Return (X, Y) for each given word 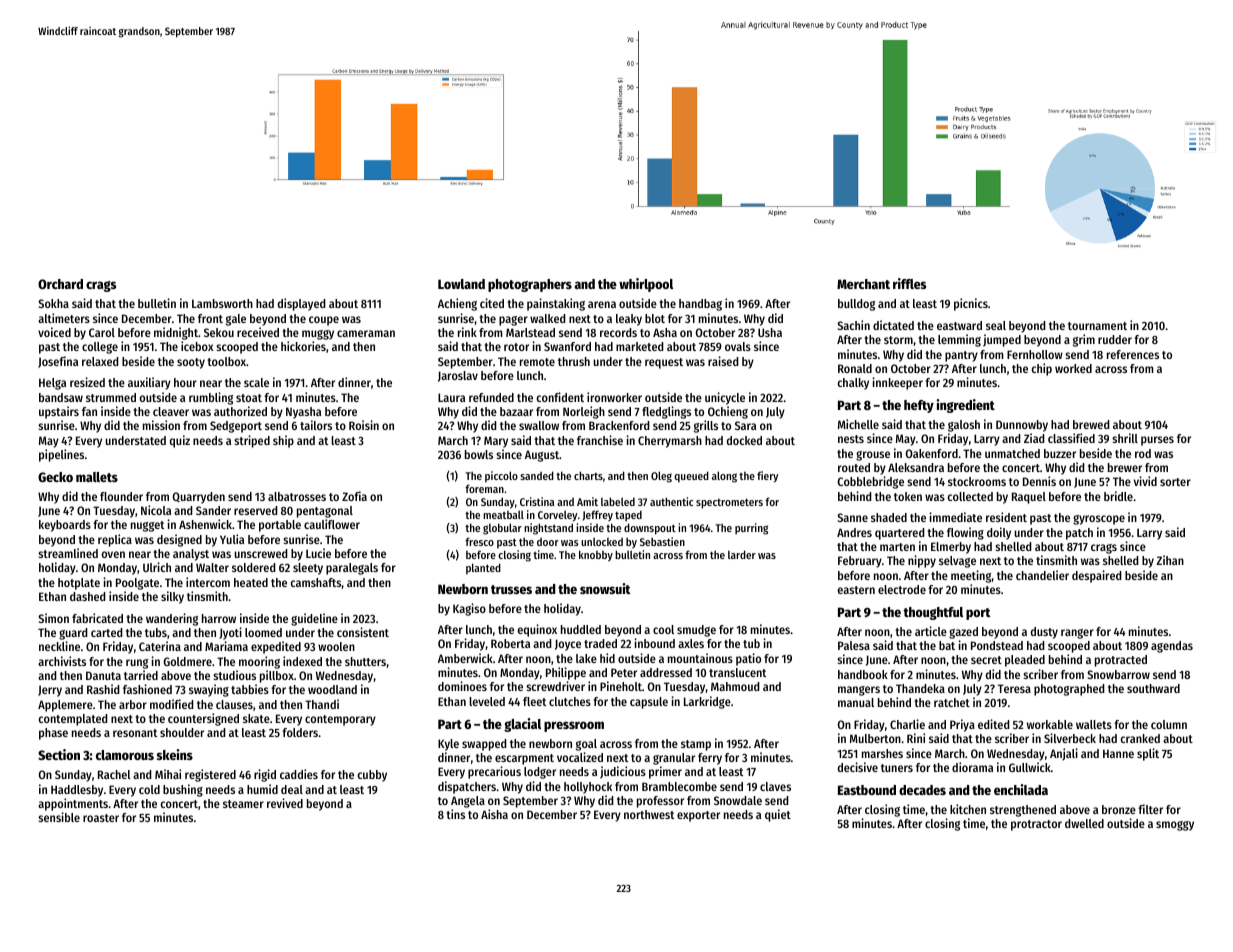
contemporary (340, 720)
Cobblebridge (870, 482)
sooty (191, 363)
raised (723, 361)
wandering (172, 619)
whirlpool (646, 285)
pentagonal (325, 512)
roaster (101, 818)
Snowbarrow (1118, 674)
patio (748, 659)
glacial (522, 725)
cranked (1140, 738)
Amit (587, 501)
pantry (961, 356)
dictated (893, 325)
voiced (54, 332)
